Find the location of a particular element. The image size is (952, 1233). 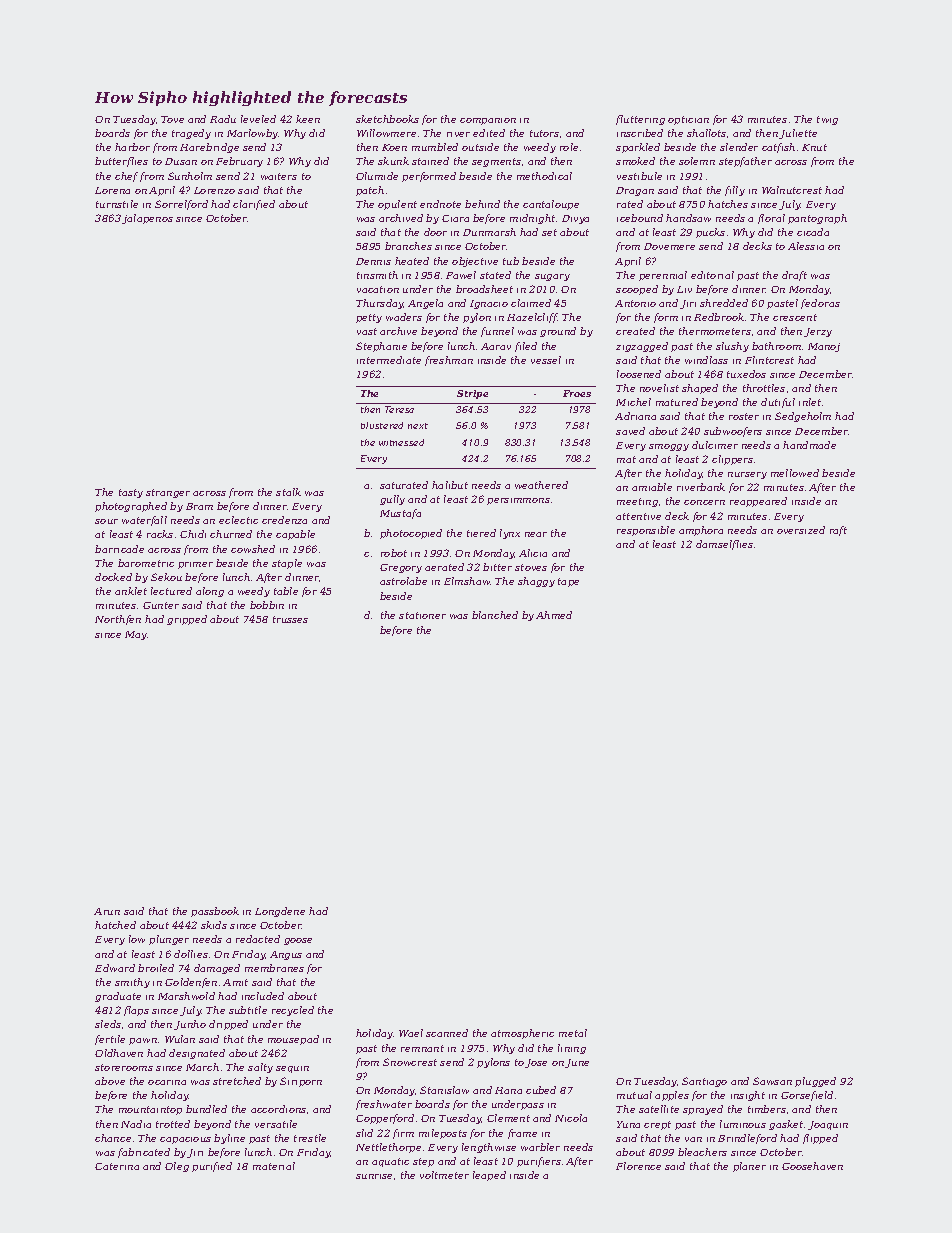

twig is located at coordinates (827, 120).
